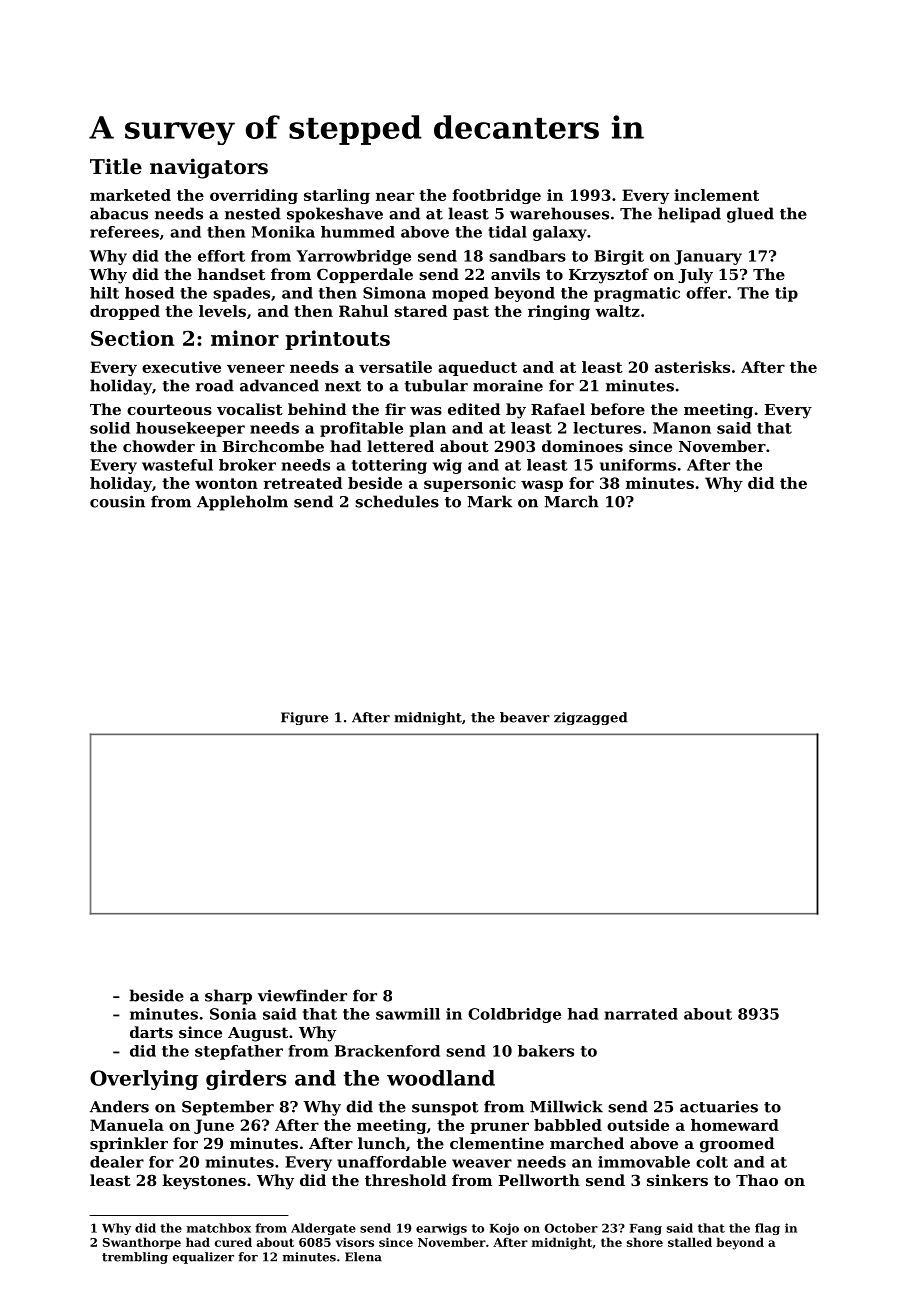  Describe the element at coordinates (204, 1182) in the image. I see `keystones` at that location.
